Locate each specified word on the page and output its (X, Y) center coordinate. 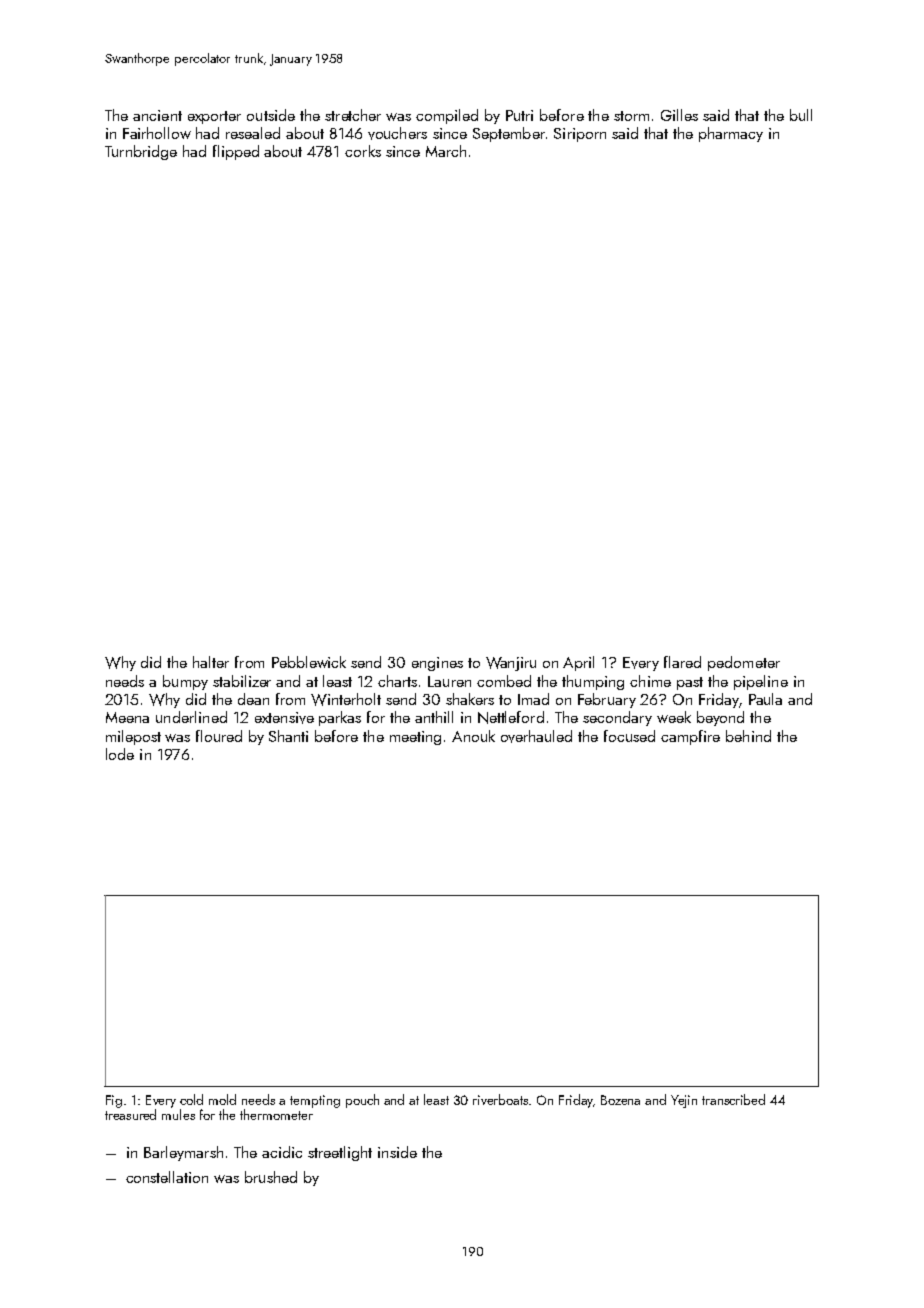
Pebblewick (309, 662)
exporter (214, 117)
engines (437, 664)
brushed (271, 1177)
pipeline (761, 682)
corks (363, 151)
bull (801, 115)
